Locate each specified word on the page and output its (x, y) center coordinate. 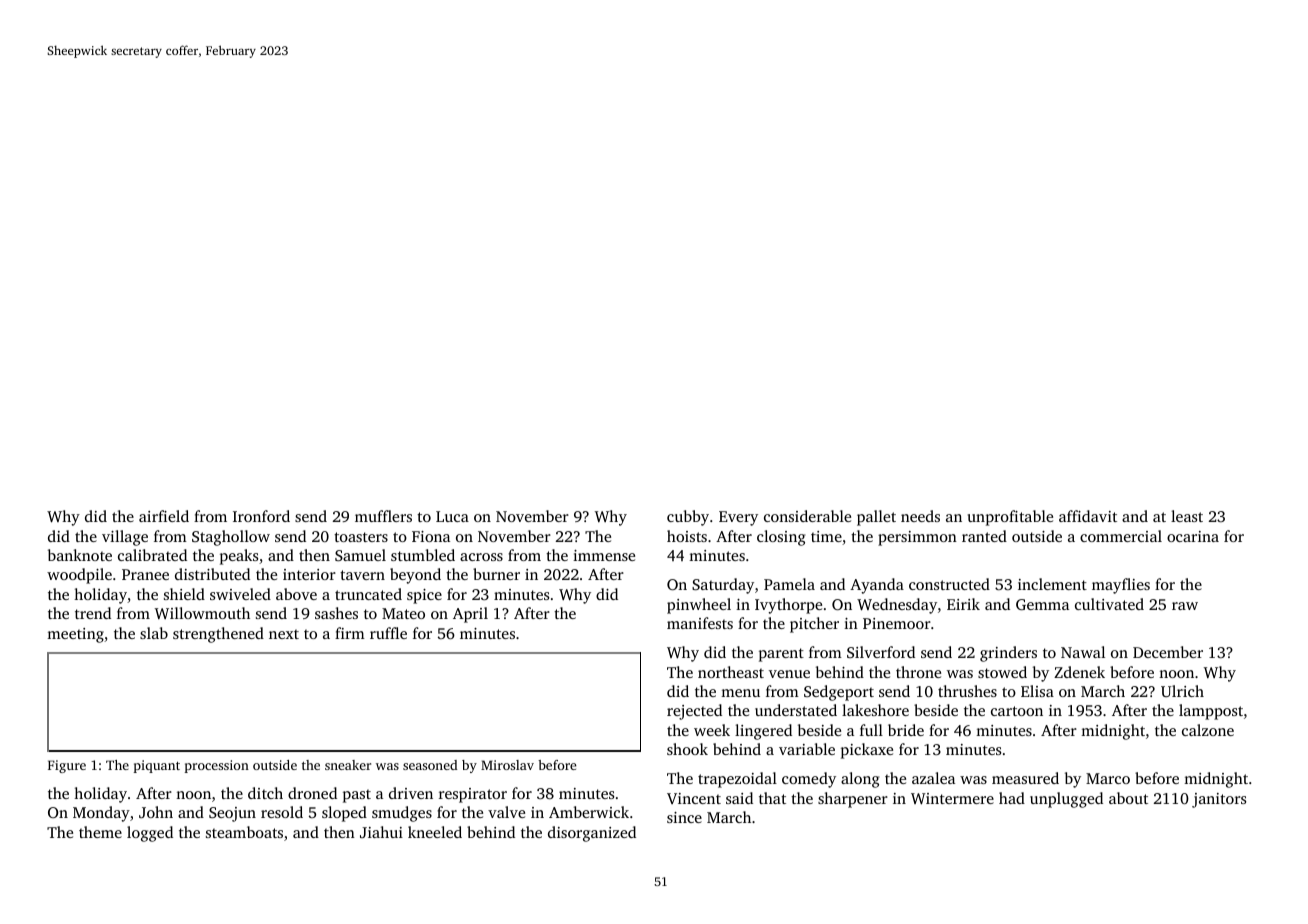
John (156, 812)
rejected (694, 712)
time (826, 536)
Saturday (723, 586)
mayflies (1121, 586)
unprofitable (1010, 518)
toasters (361, 537)
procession (217, 766)
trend (93, 613)
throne (918, 672)
